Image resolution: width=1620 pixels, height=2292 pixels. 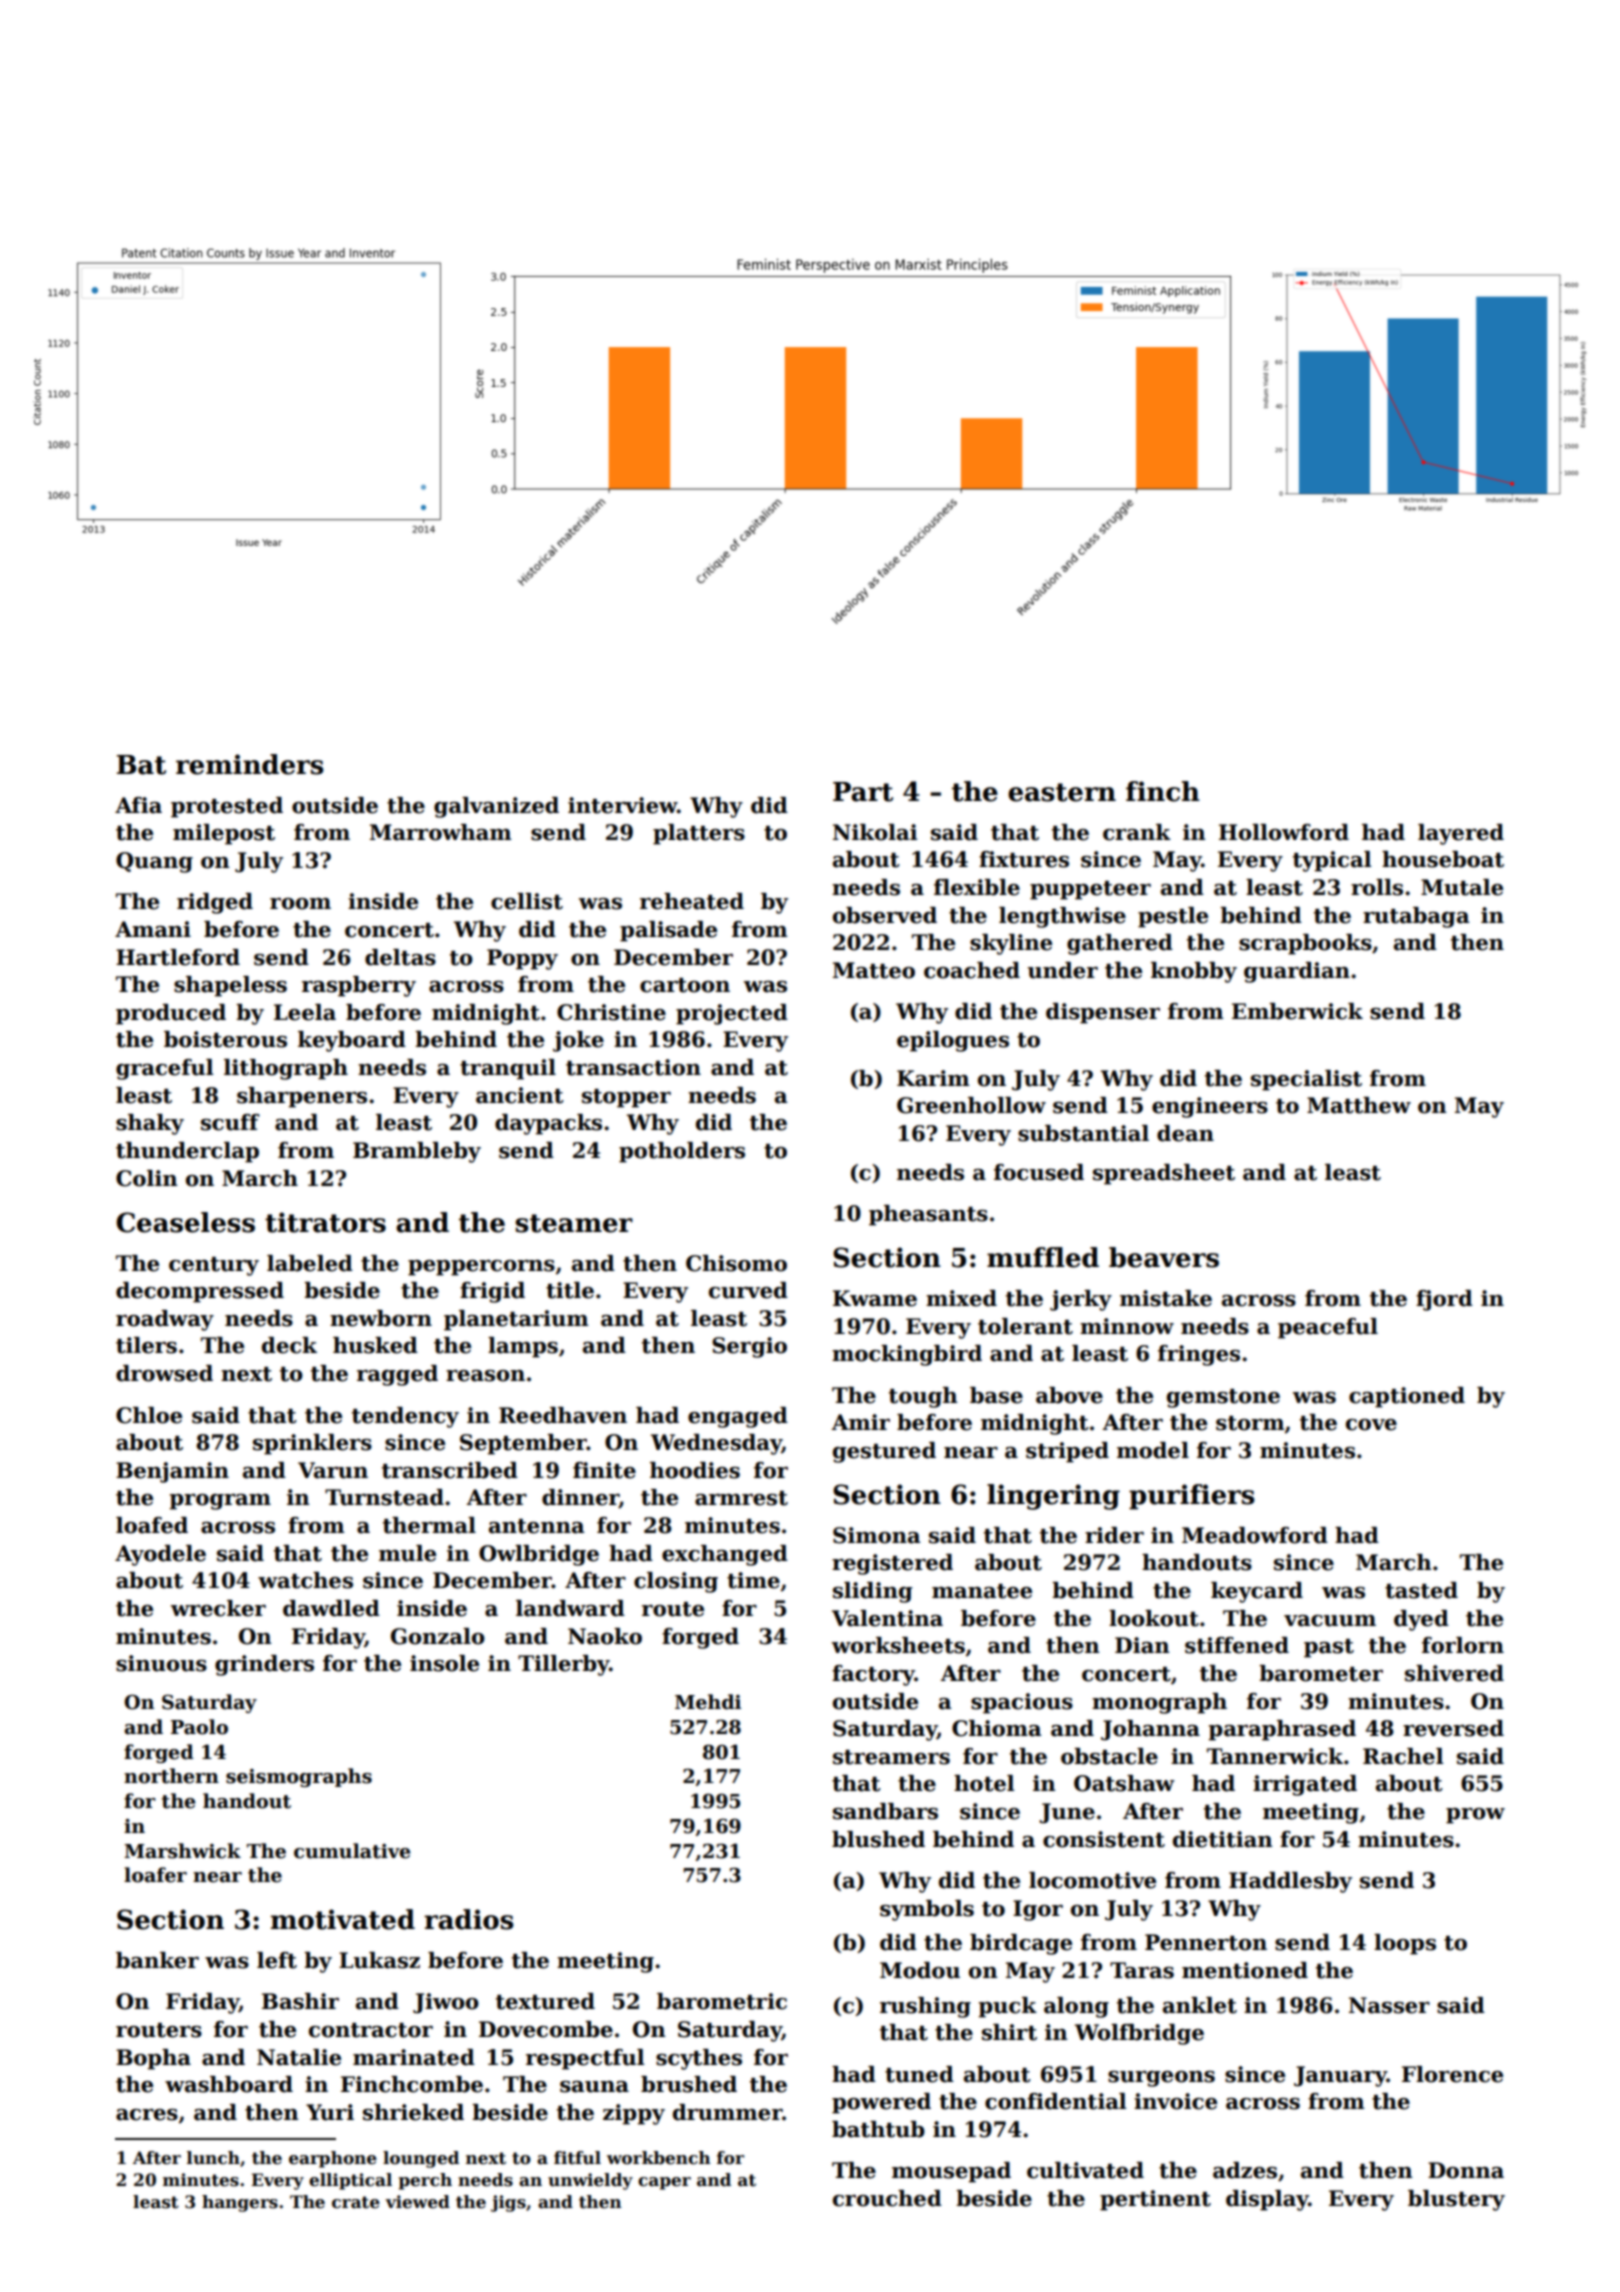 What do you see at coordinates (1210, 1107) in the page?
I see `engineers` at bounding box center [1210, 1107].
